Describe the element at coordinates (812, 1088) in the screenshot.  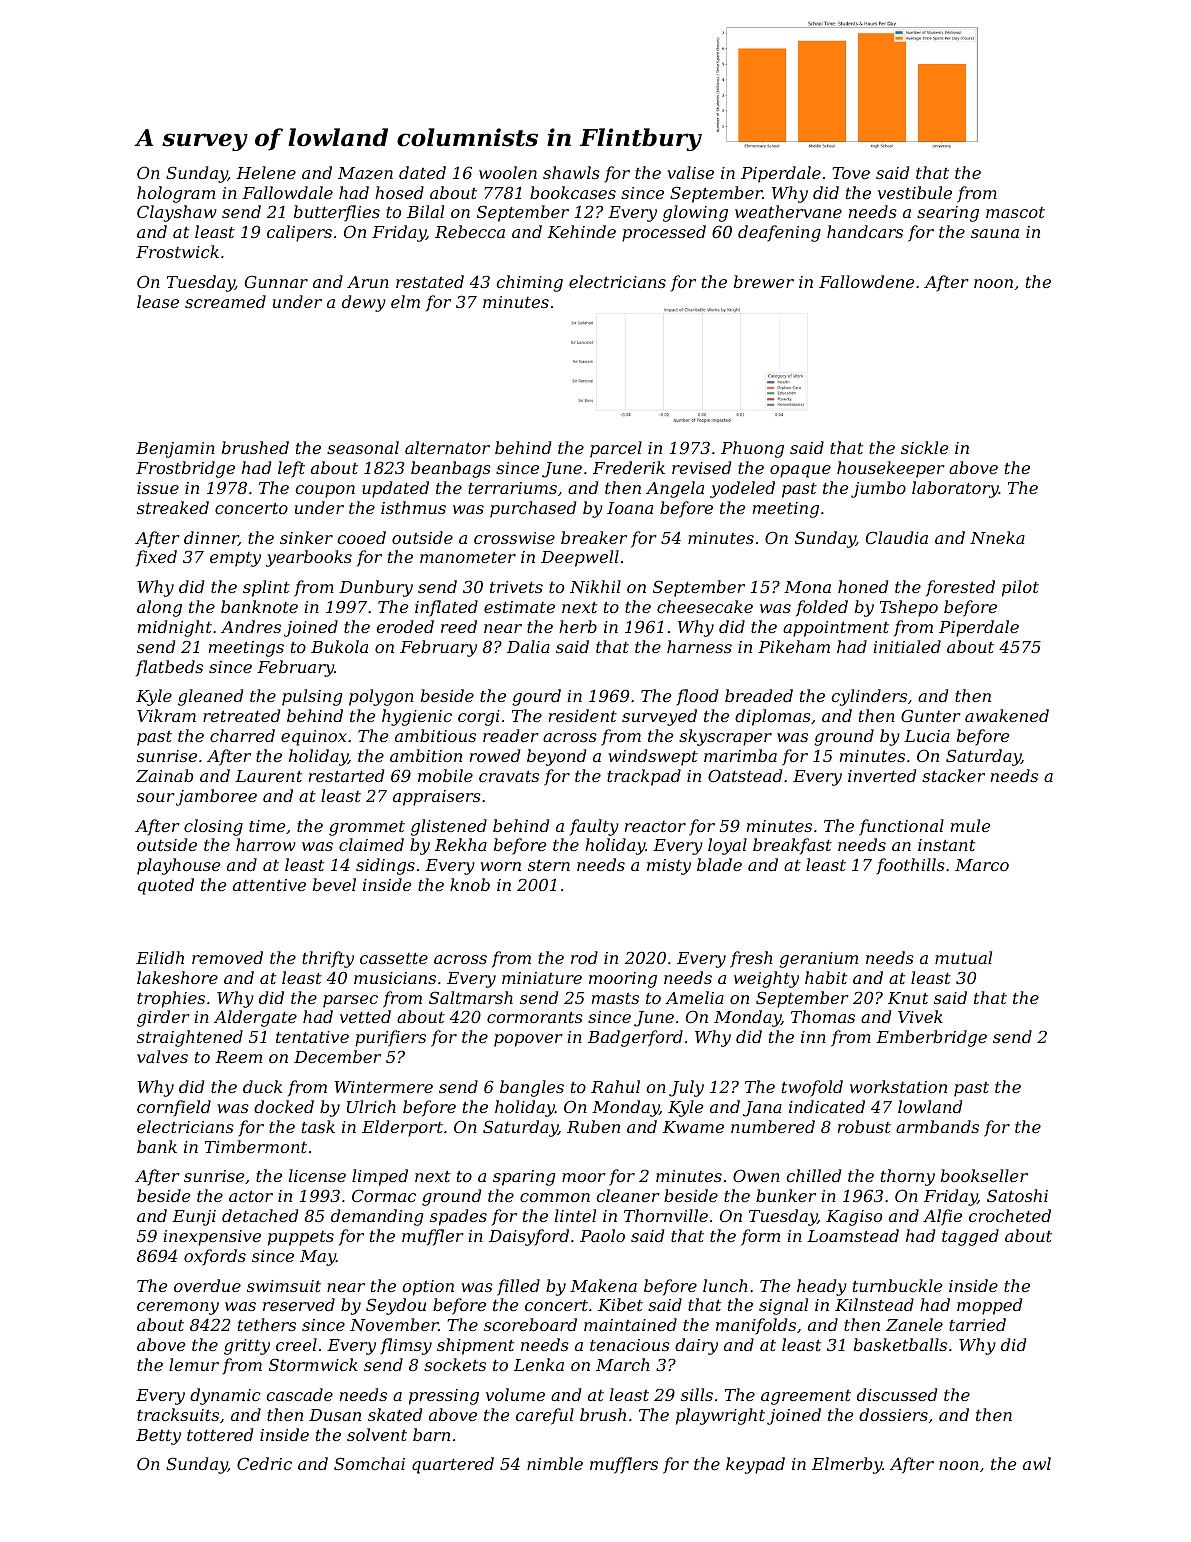
I see `twofold` at that location.
